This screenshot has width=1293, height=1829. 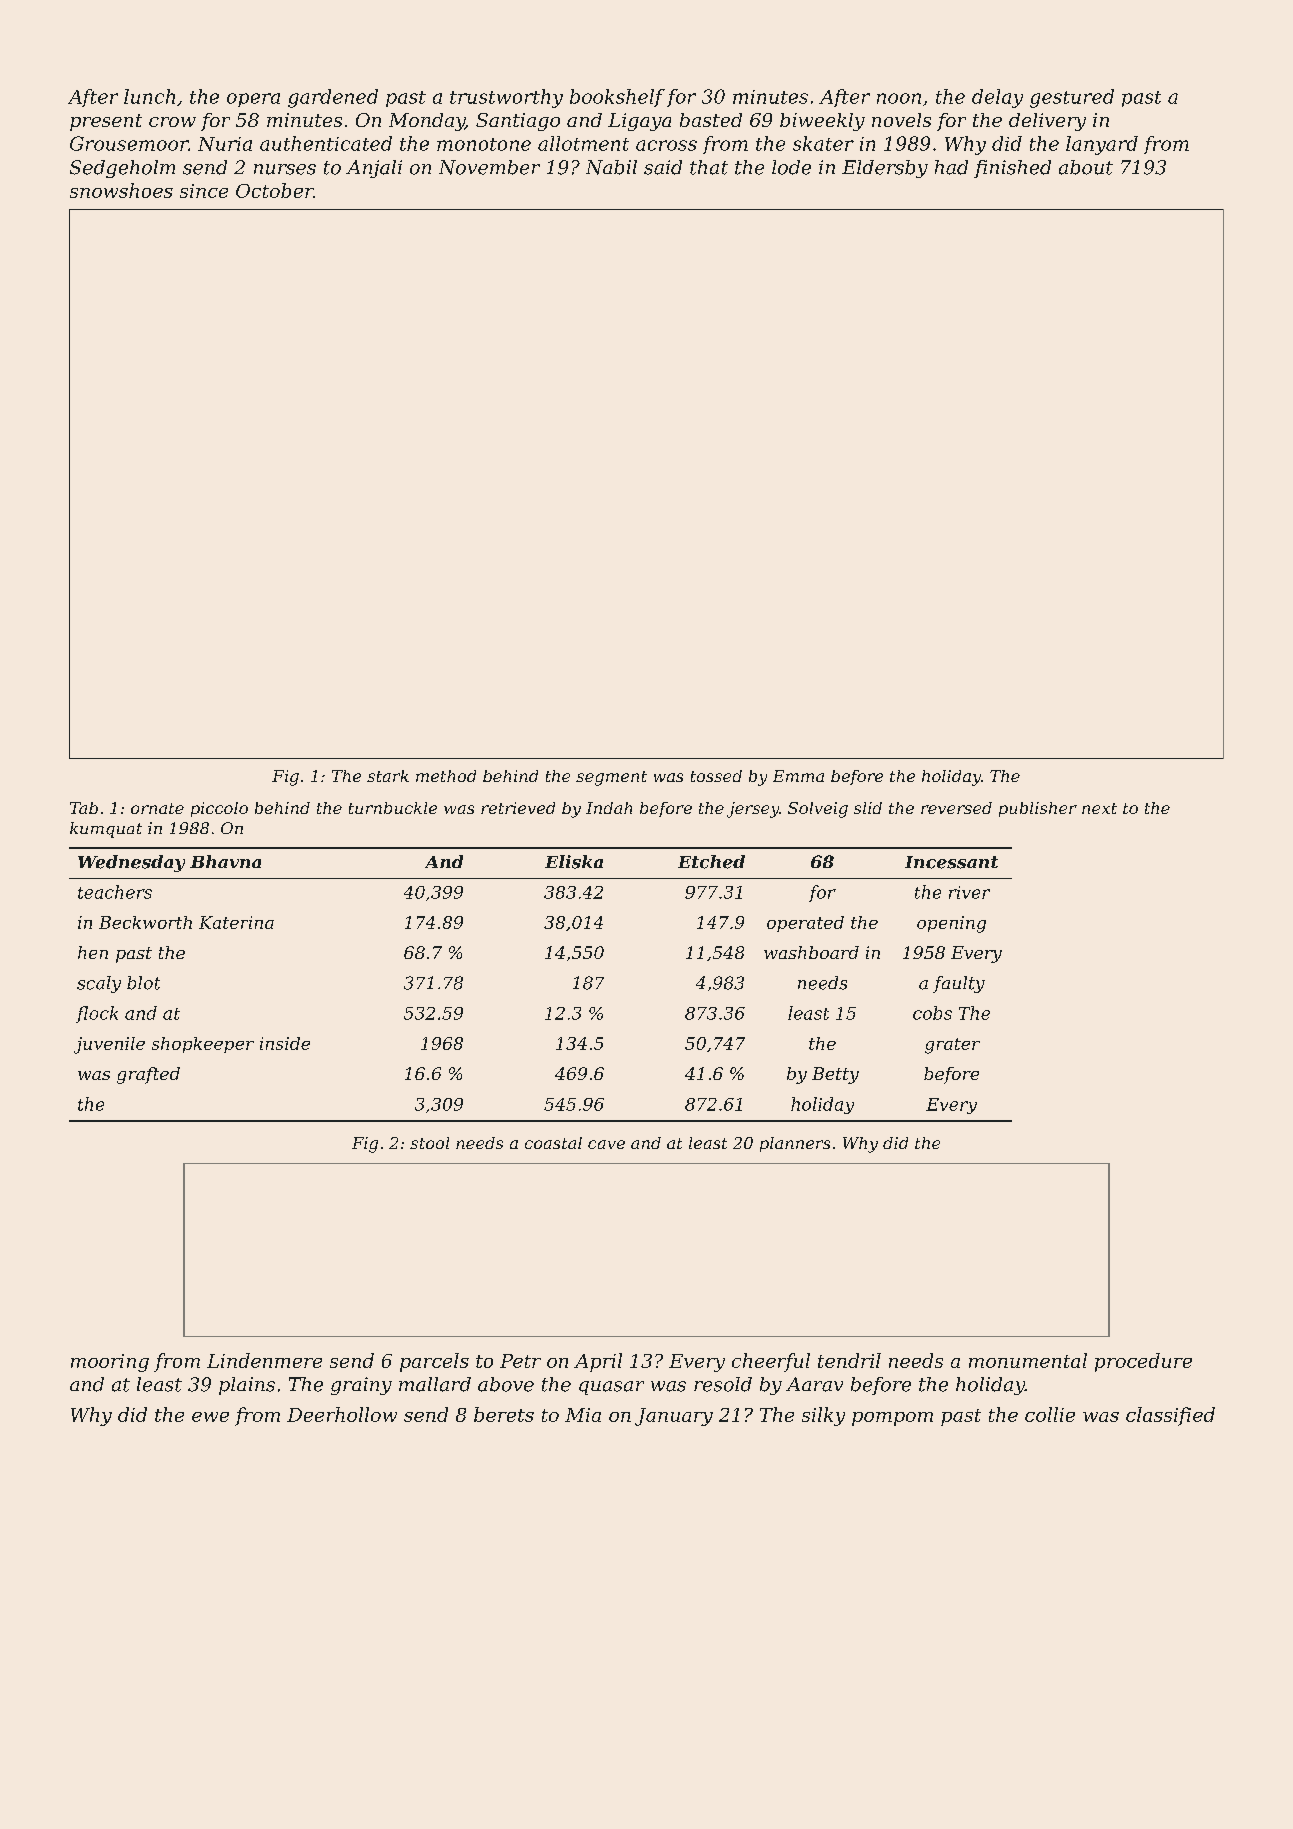 I want to click on blot, so click(x=143, y=983).
